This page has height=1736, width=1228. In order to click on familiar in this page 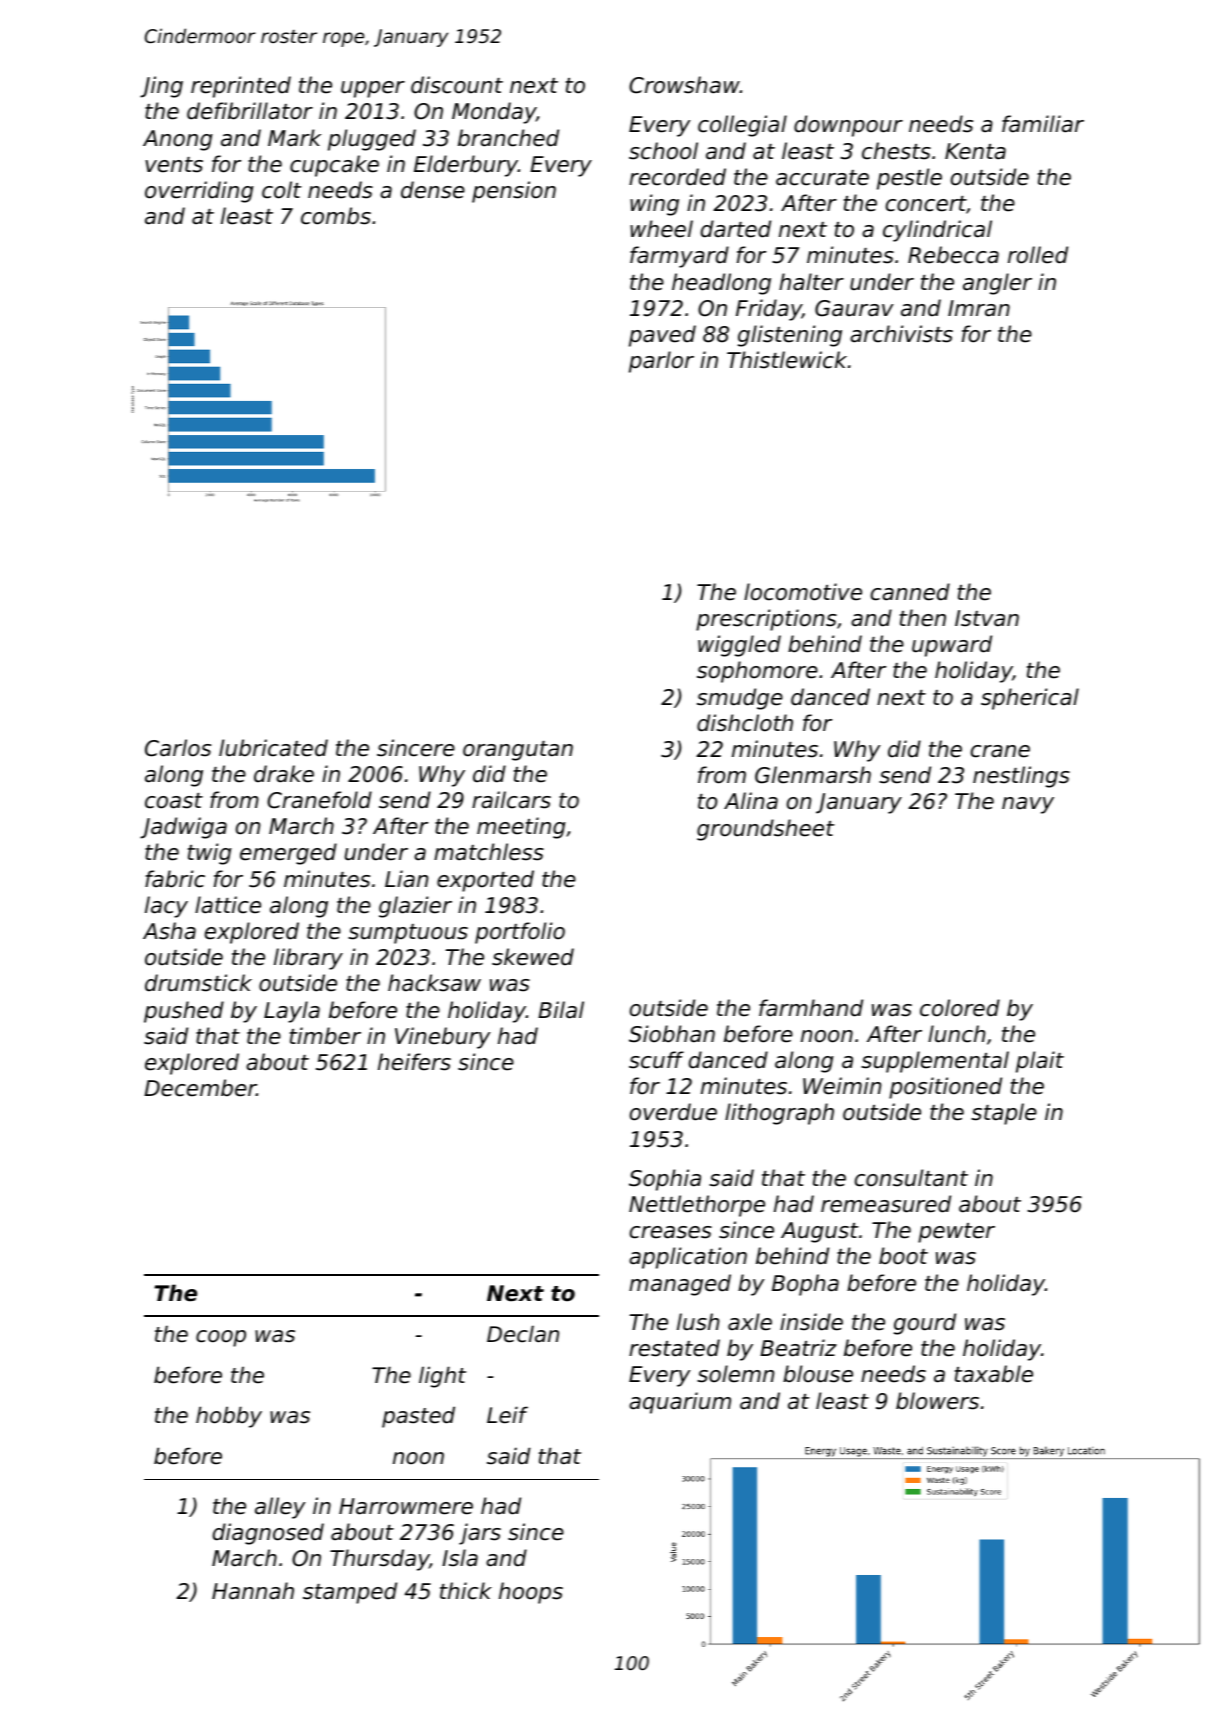, I will do `click(1043, 124)`.
